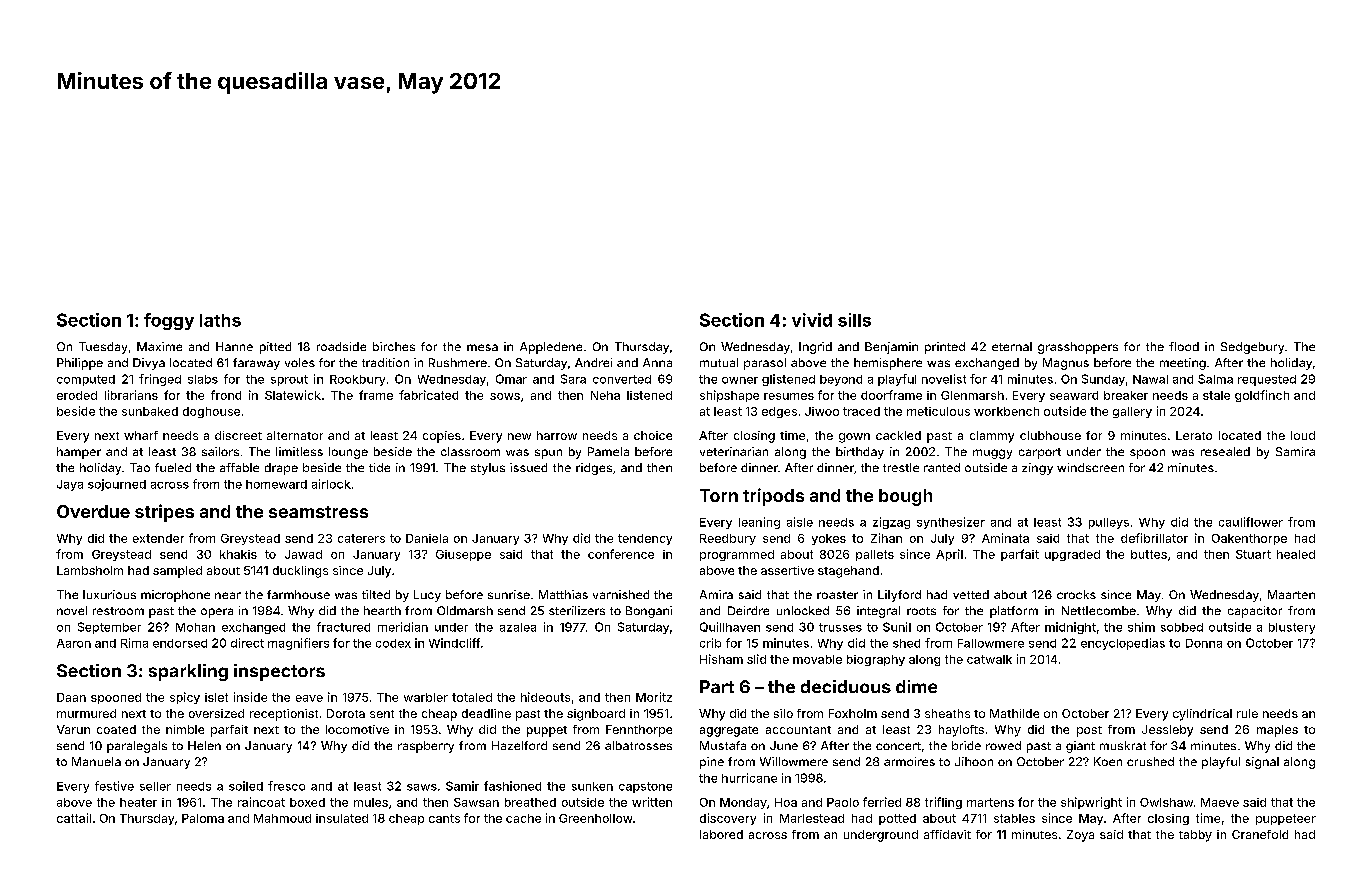 This image has width=1372, height=887. I want to click on windscreen, so click(1090, 467).
